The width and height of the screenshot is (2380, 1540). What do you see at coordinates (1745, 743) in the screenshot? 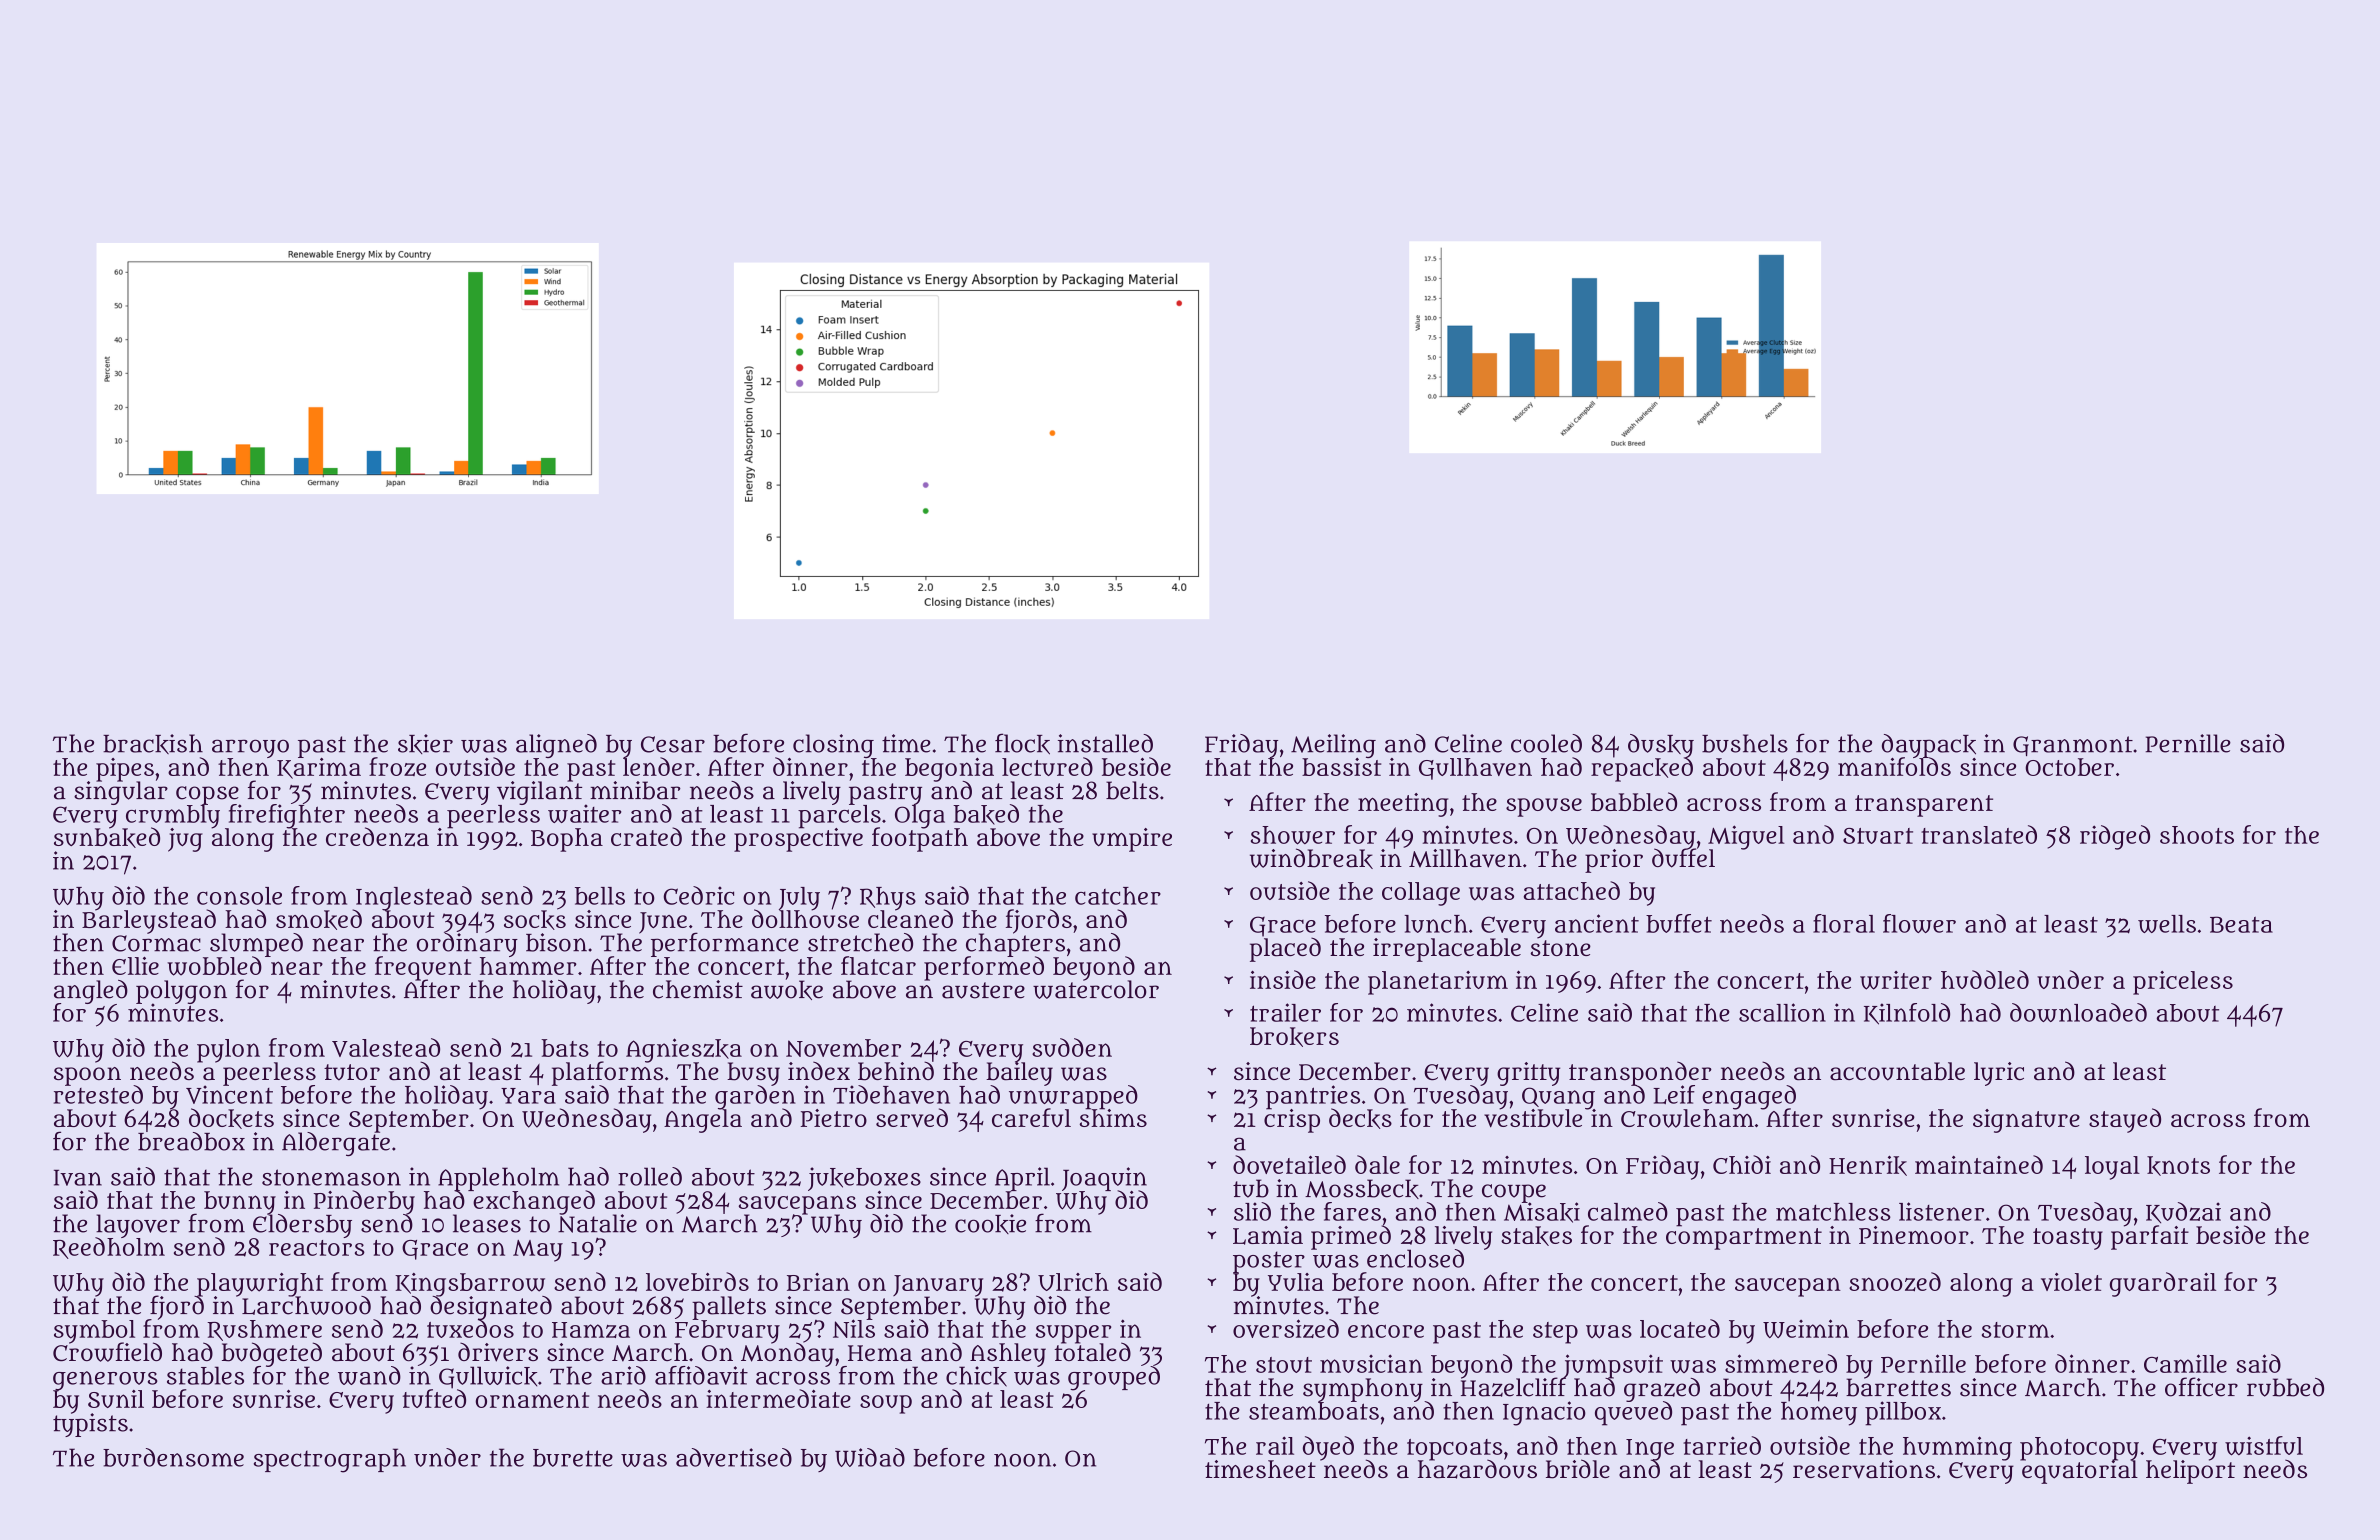
I see `bushels` at bounding box center [1745, 743].
